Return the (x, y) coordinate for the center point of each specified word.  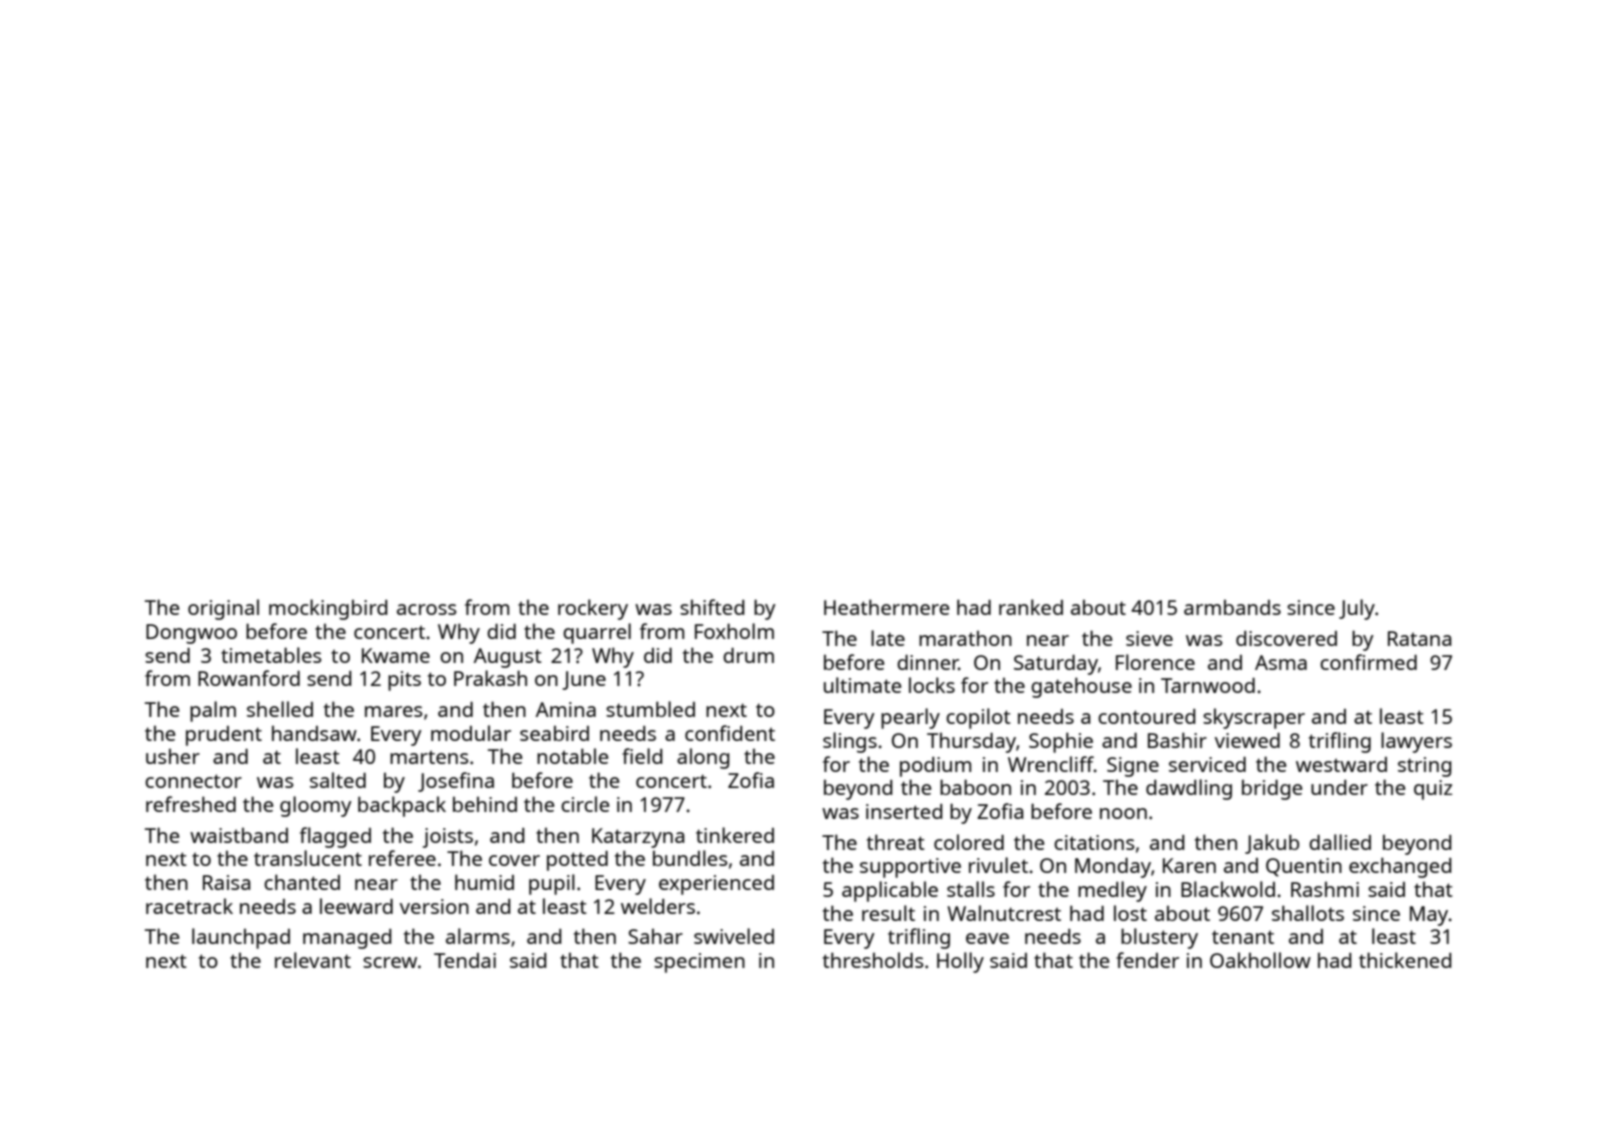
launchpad (241, 938)
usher (173, 756)
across (426, 609)
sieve (1149, 638)
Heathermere (886, 607)
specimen (699, 963)
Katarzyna (638, 838)
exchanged (1400, 867)
